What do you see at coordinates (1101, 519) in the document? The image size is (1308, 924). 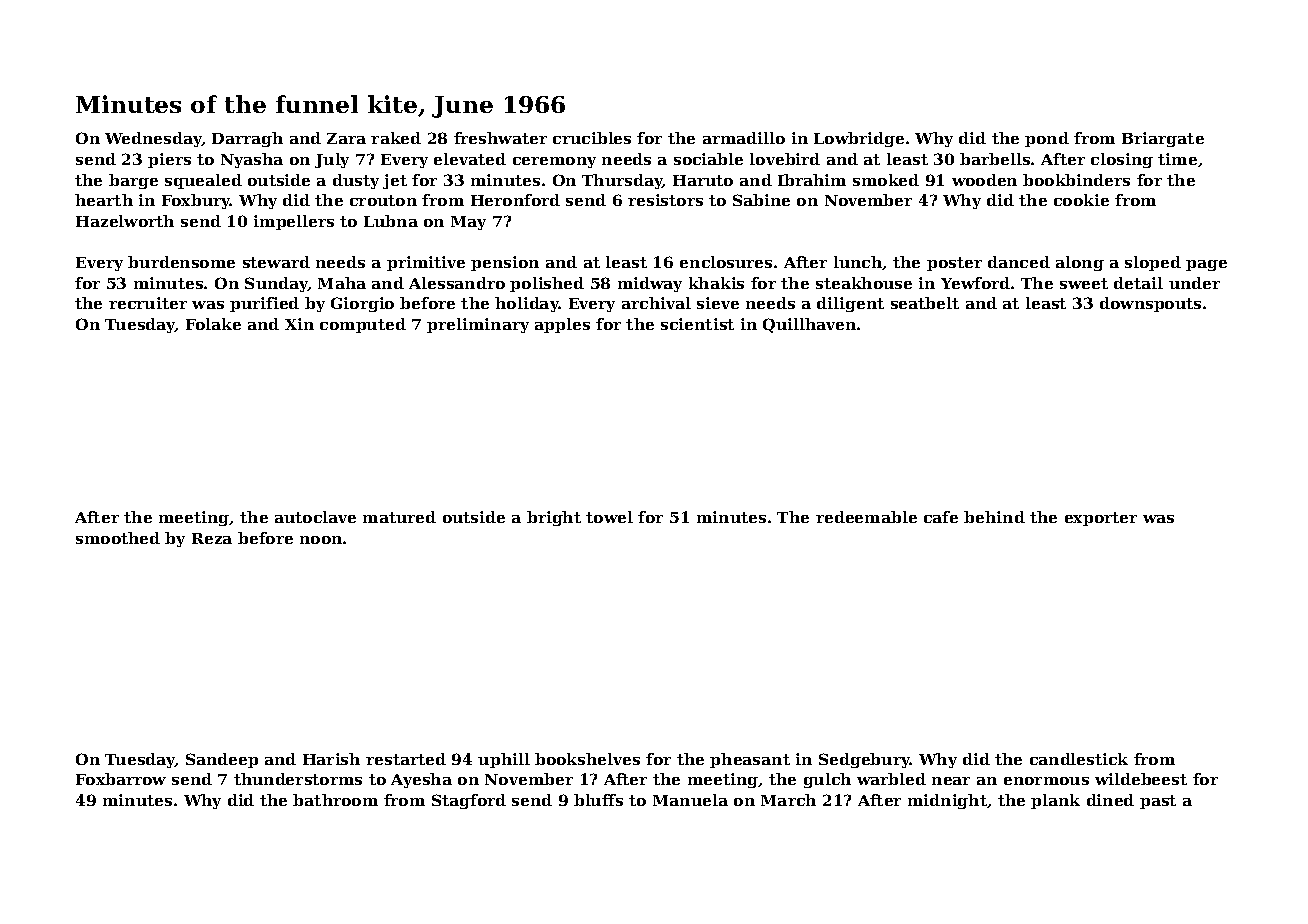 I see `exporter` at bounding box center [1101, 519].
